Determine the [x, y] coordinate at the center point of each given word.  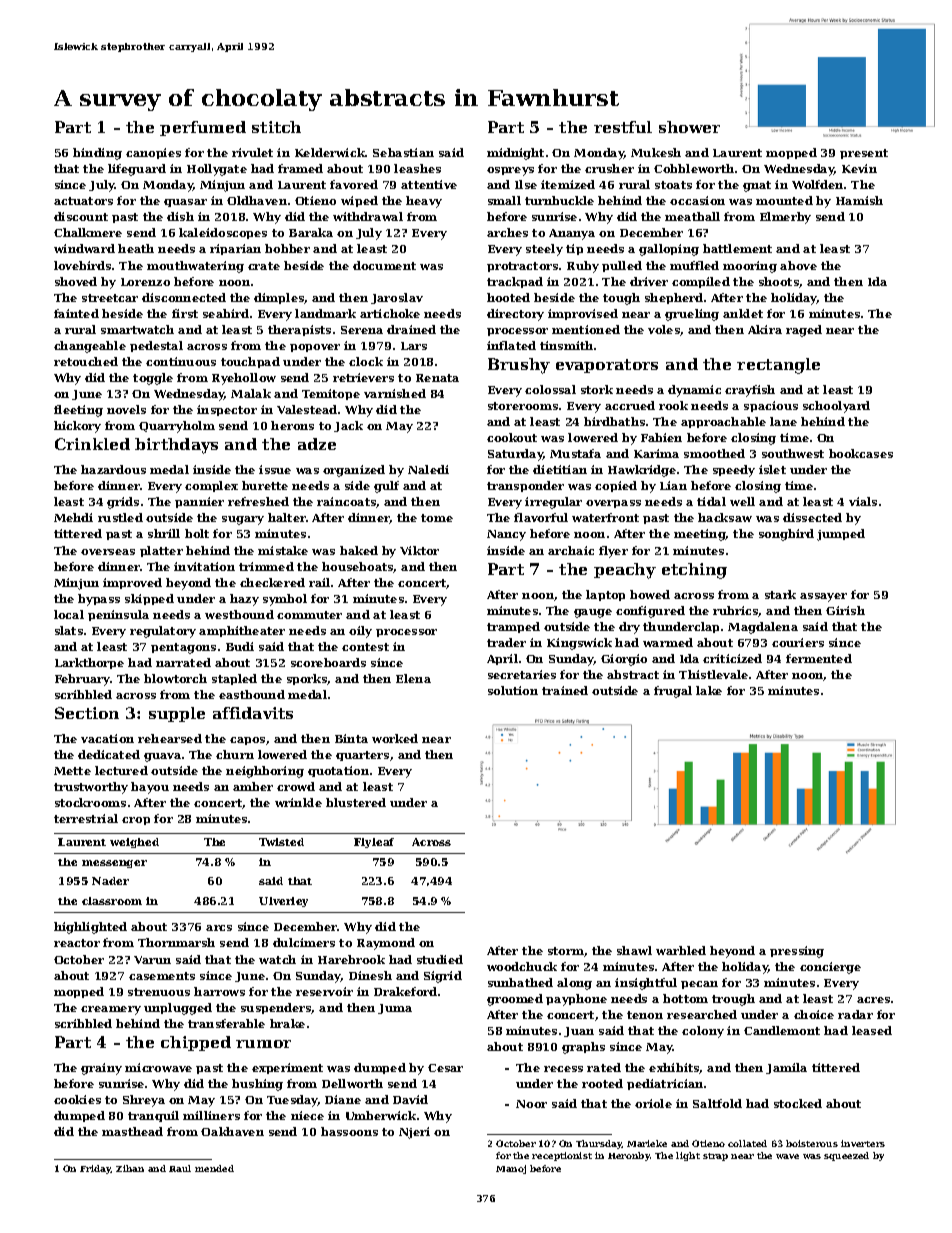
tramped [513, 627]
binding [97, 154]
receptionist [562, 1156]
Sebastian [403, 152]
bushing [257, 1085]
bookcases [861, 453]
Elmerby [785, 218]
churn [235, 754]
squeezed [846, 1156]
